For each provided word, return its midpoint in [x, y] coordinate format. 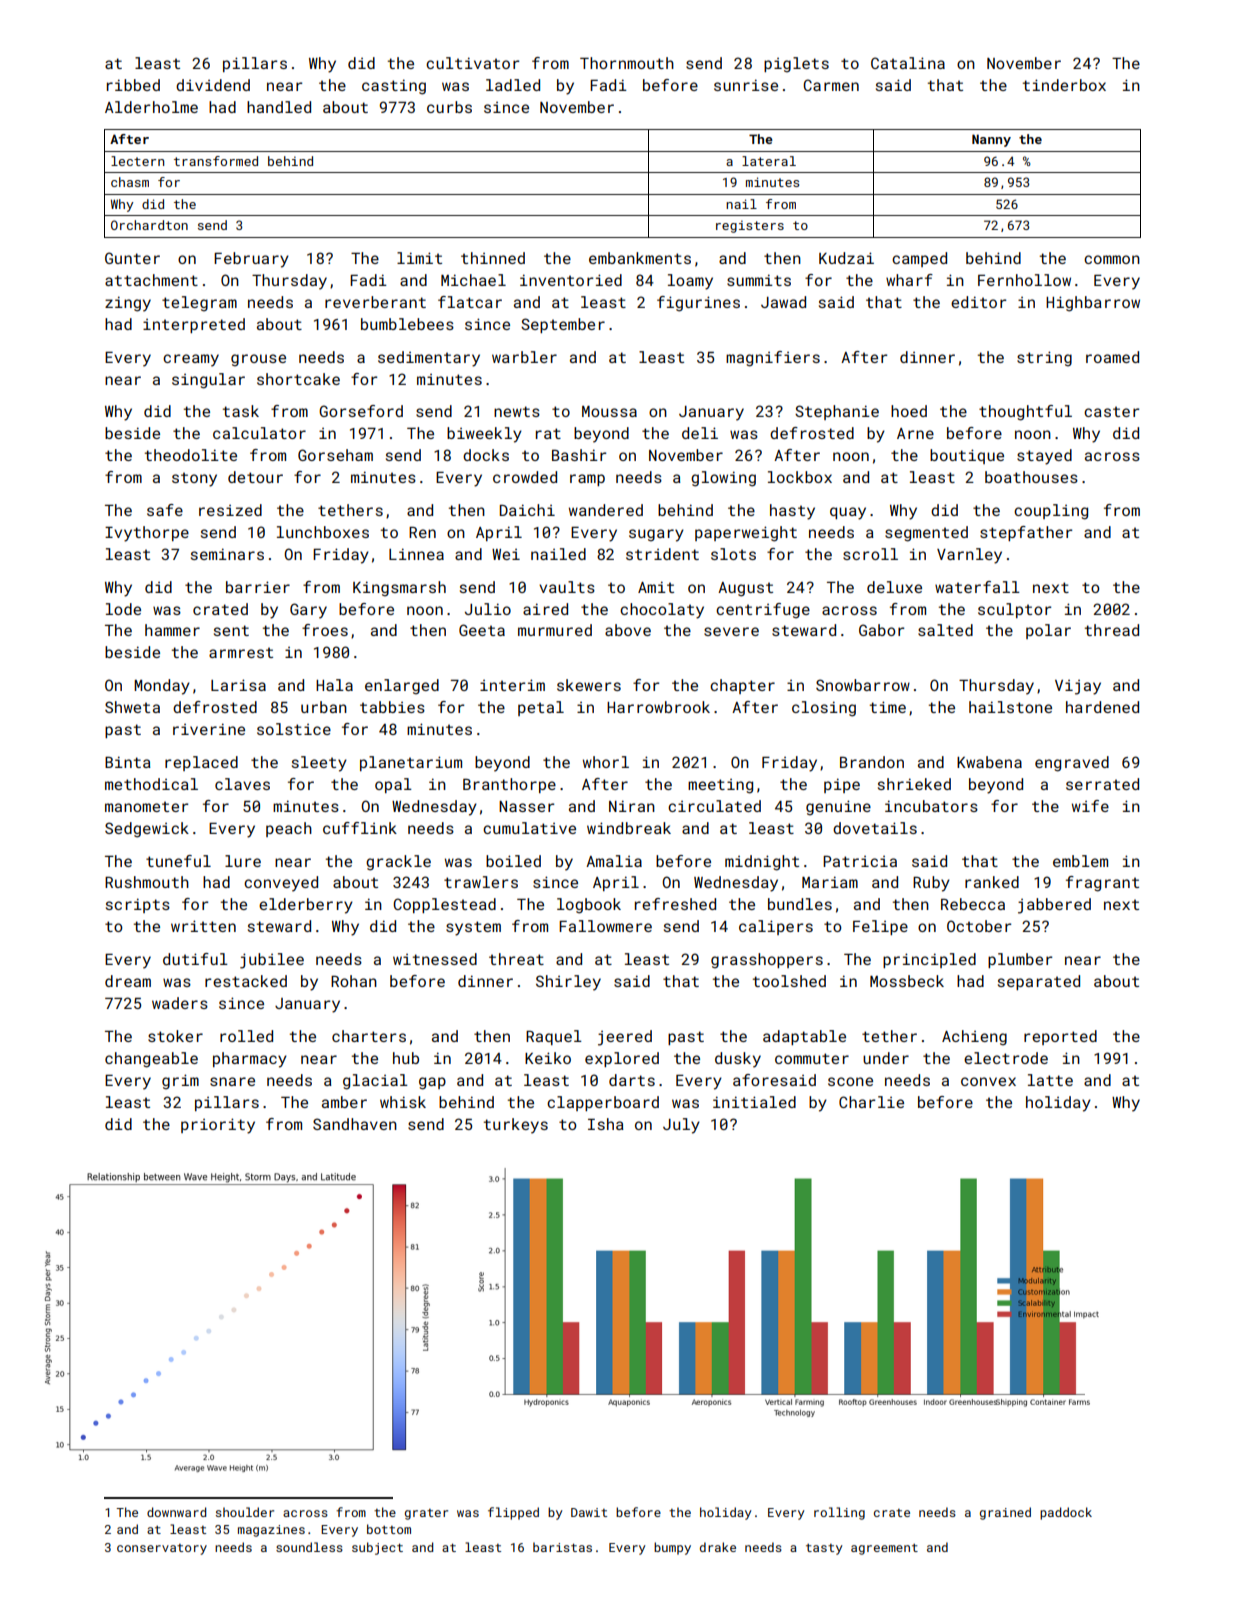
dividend [213, 85]
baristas [562, 1547]
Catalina [908, 63]
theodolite [191, 455]
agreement [884, 1549]
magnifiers [773, 359]
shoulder [245, 1512]
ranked [992, 882]
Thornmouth [627, 63]
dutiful [195, 959]
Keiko [548, 1058]
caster [1111, 411]
